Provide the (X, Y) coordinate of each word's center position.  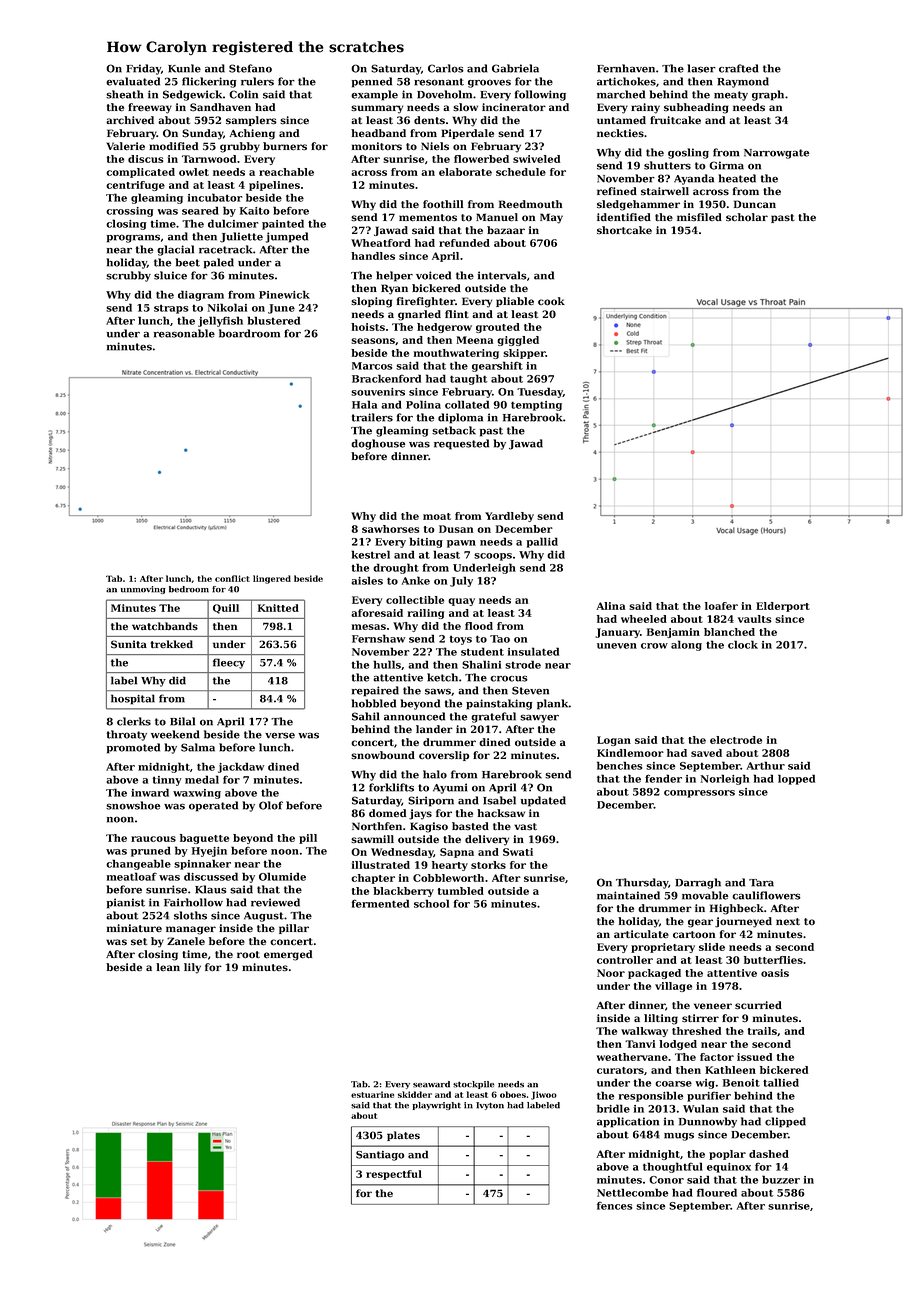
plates (403, 1136)
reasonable (184, 333)
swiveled (536, 159)
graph (768, 95)
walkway (644, 1032)
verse (280, 736)
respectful (394, 1175)
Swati (518, 852)
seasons (373, 341)
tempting (536, 406)
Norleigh (725, 779)
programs (133, 238)
